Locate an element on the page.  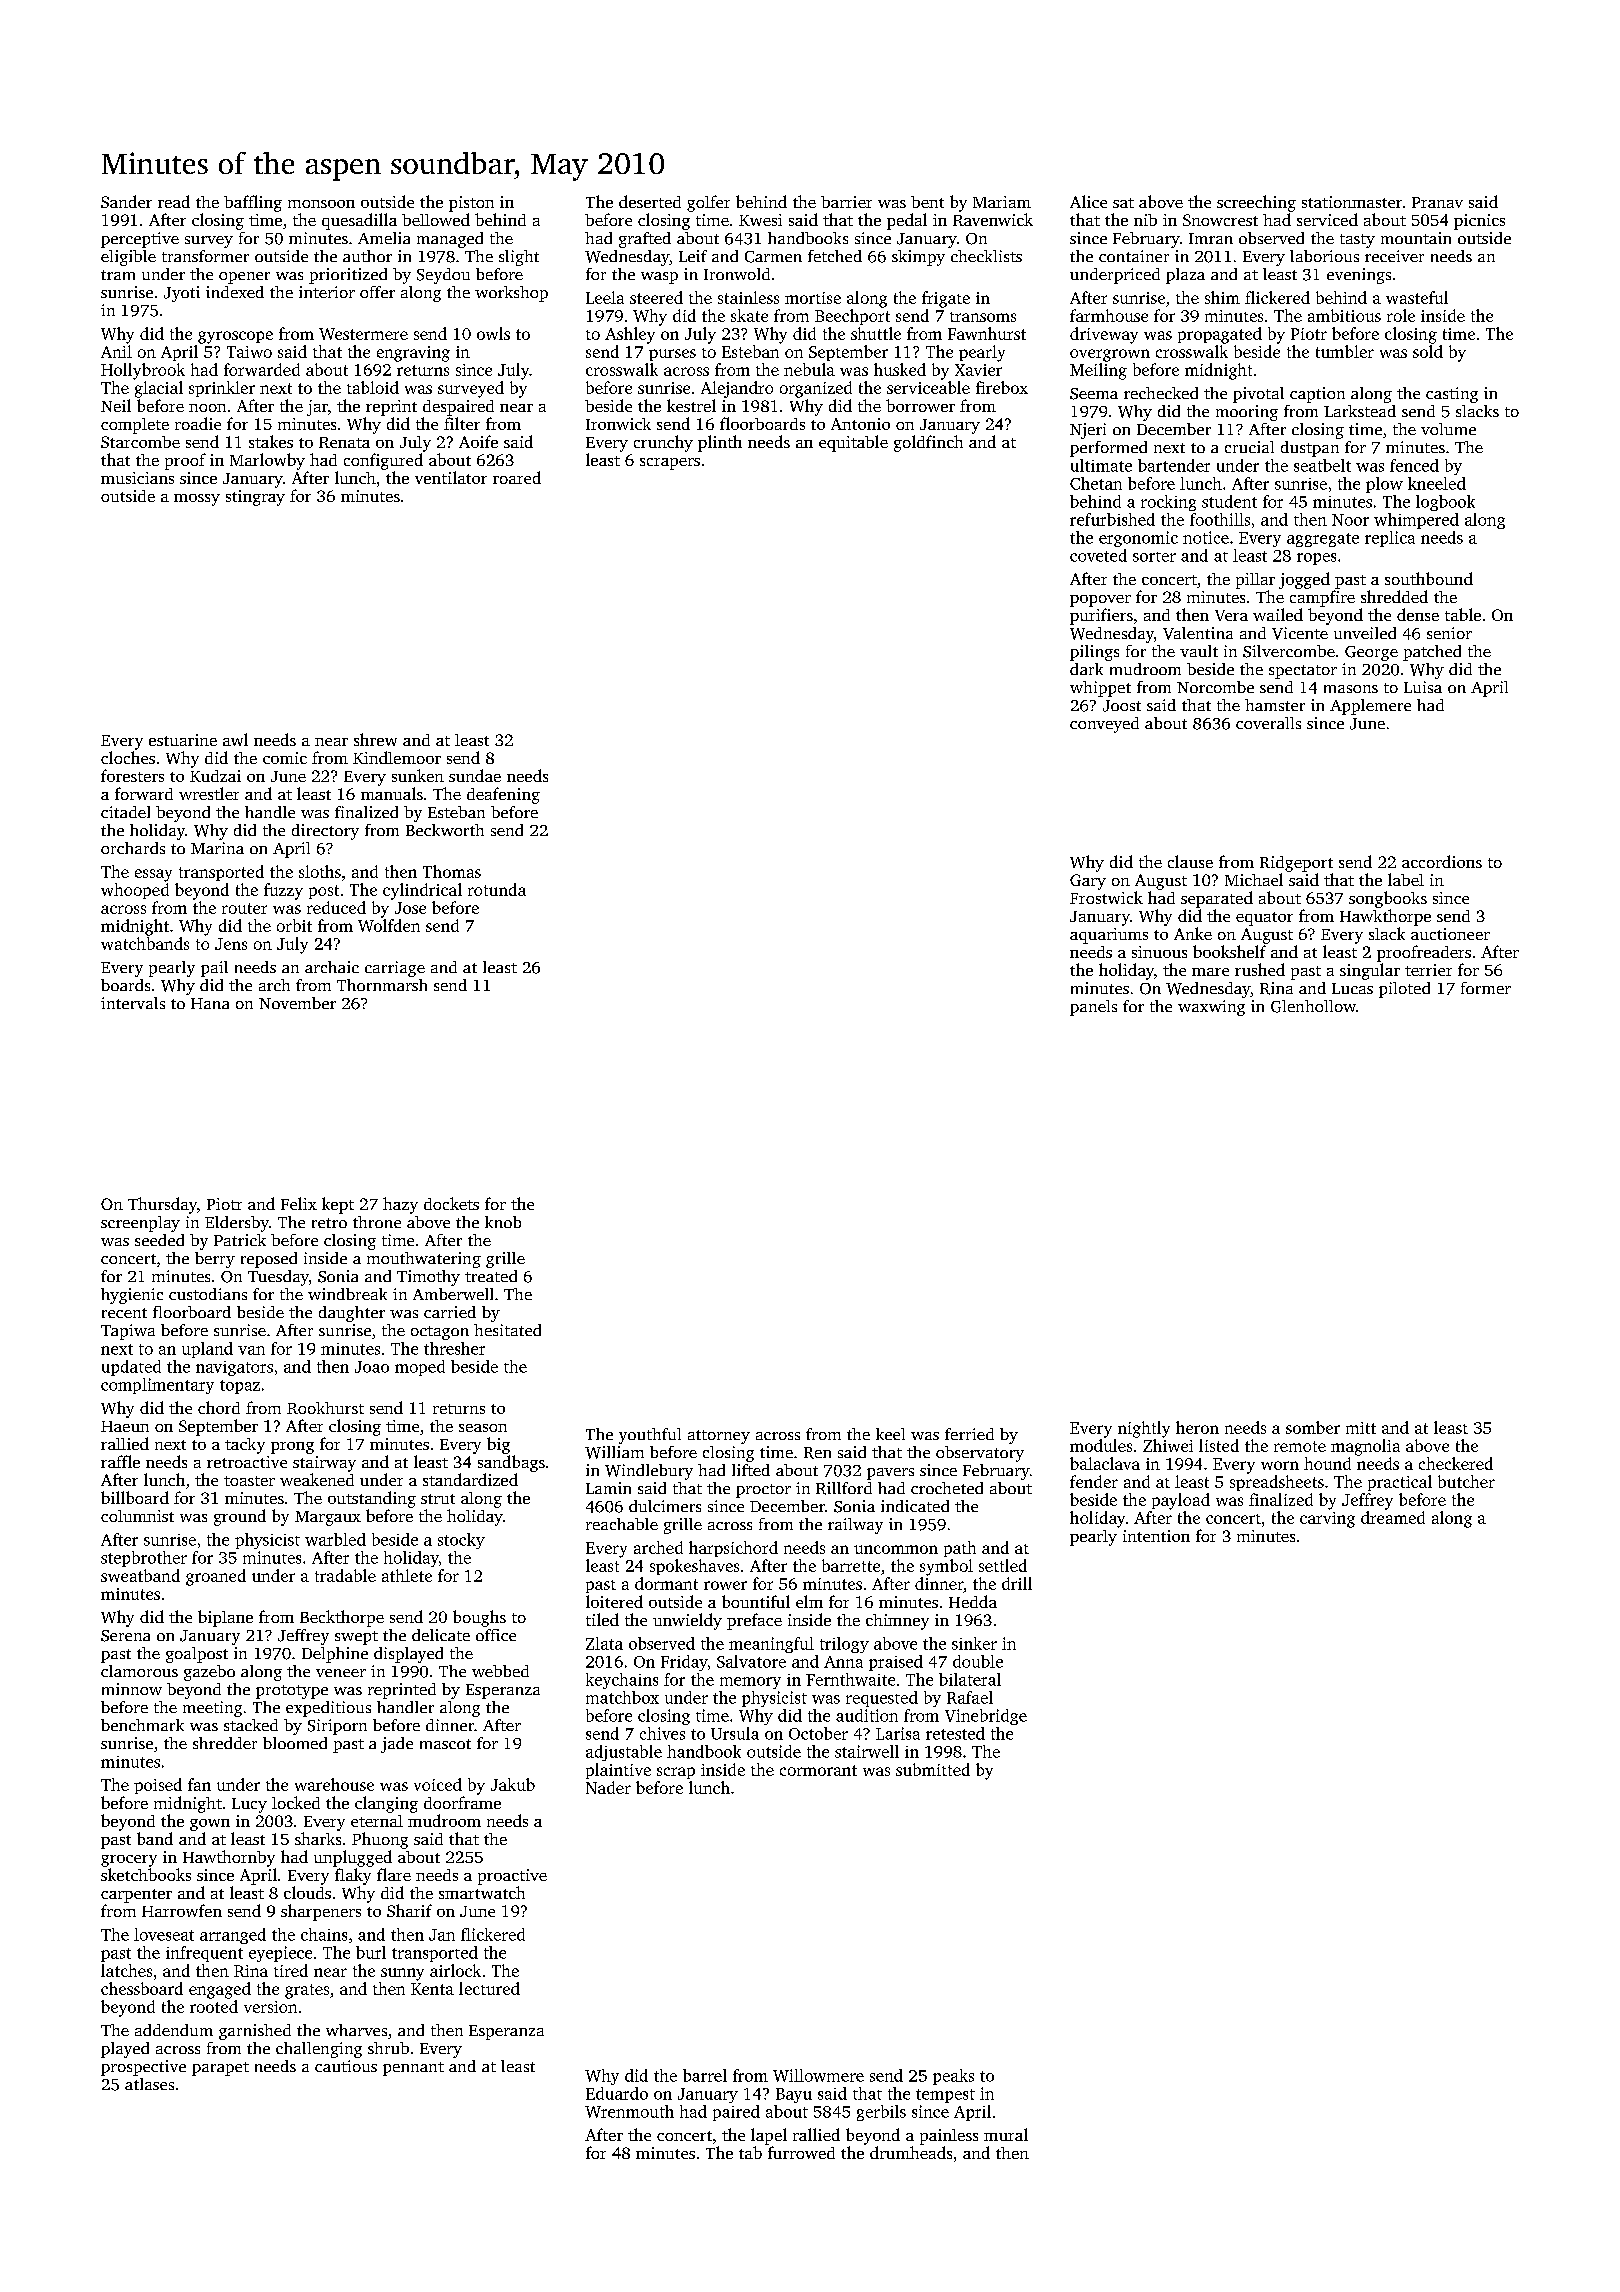
Pranav is located at coordinates (1437, 202).
